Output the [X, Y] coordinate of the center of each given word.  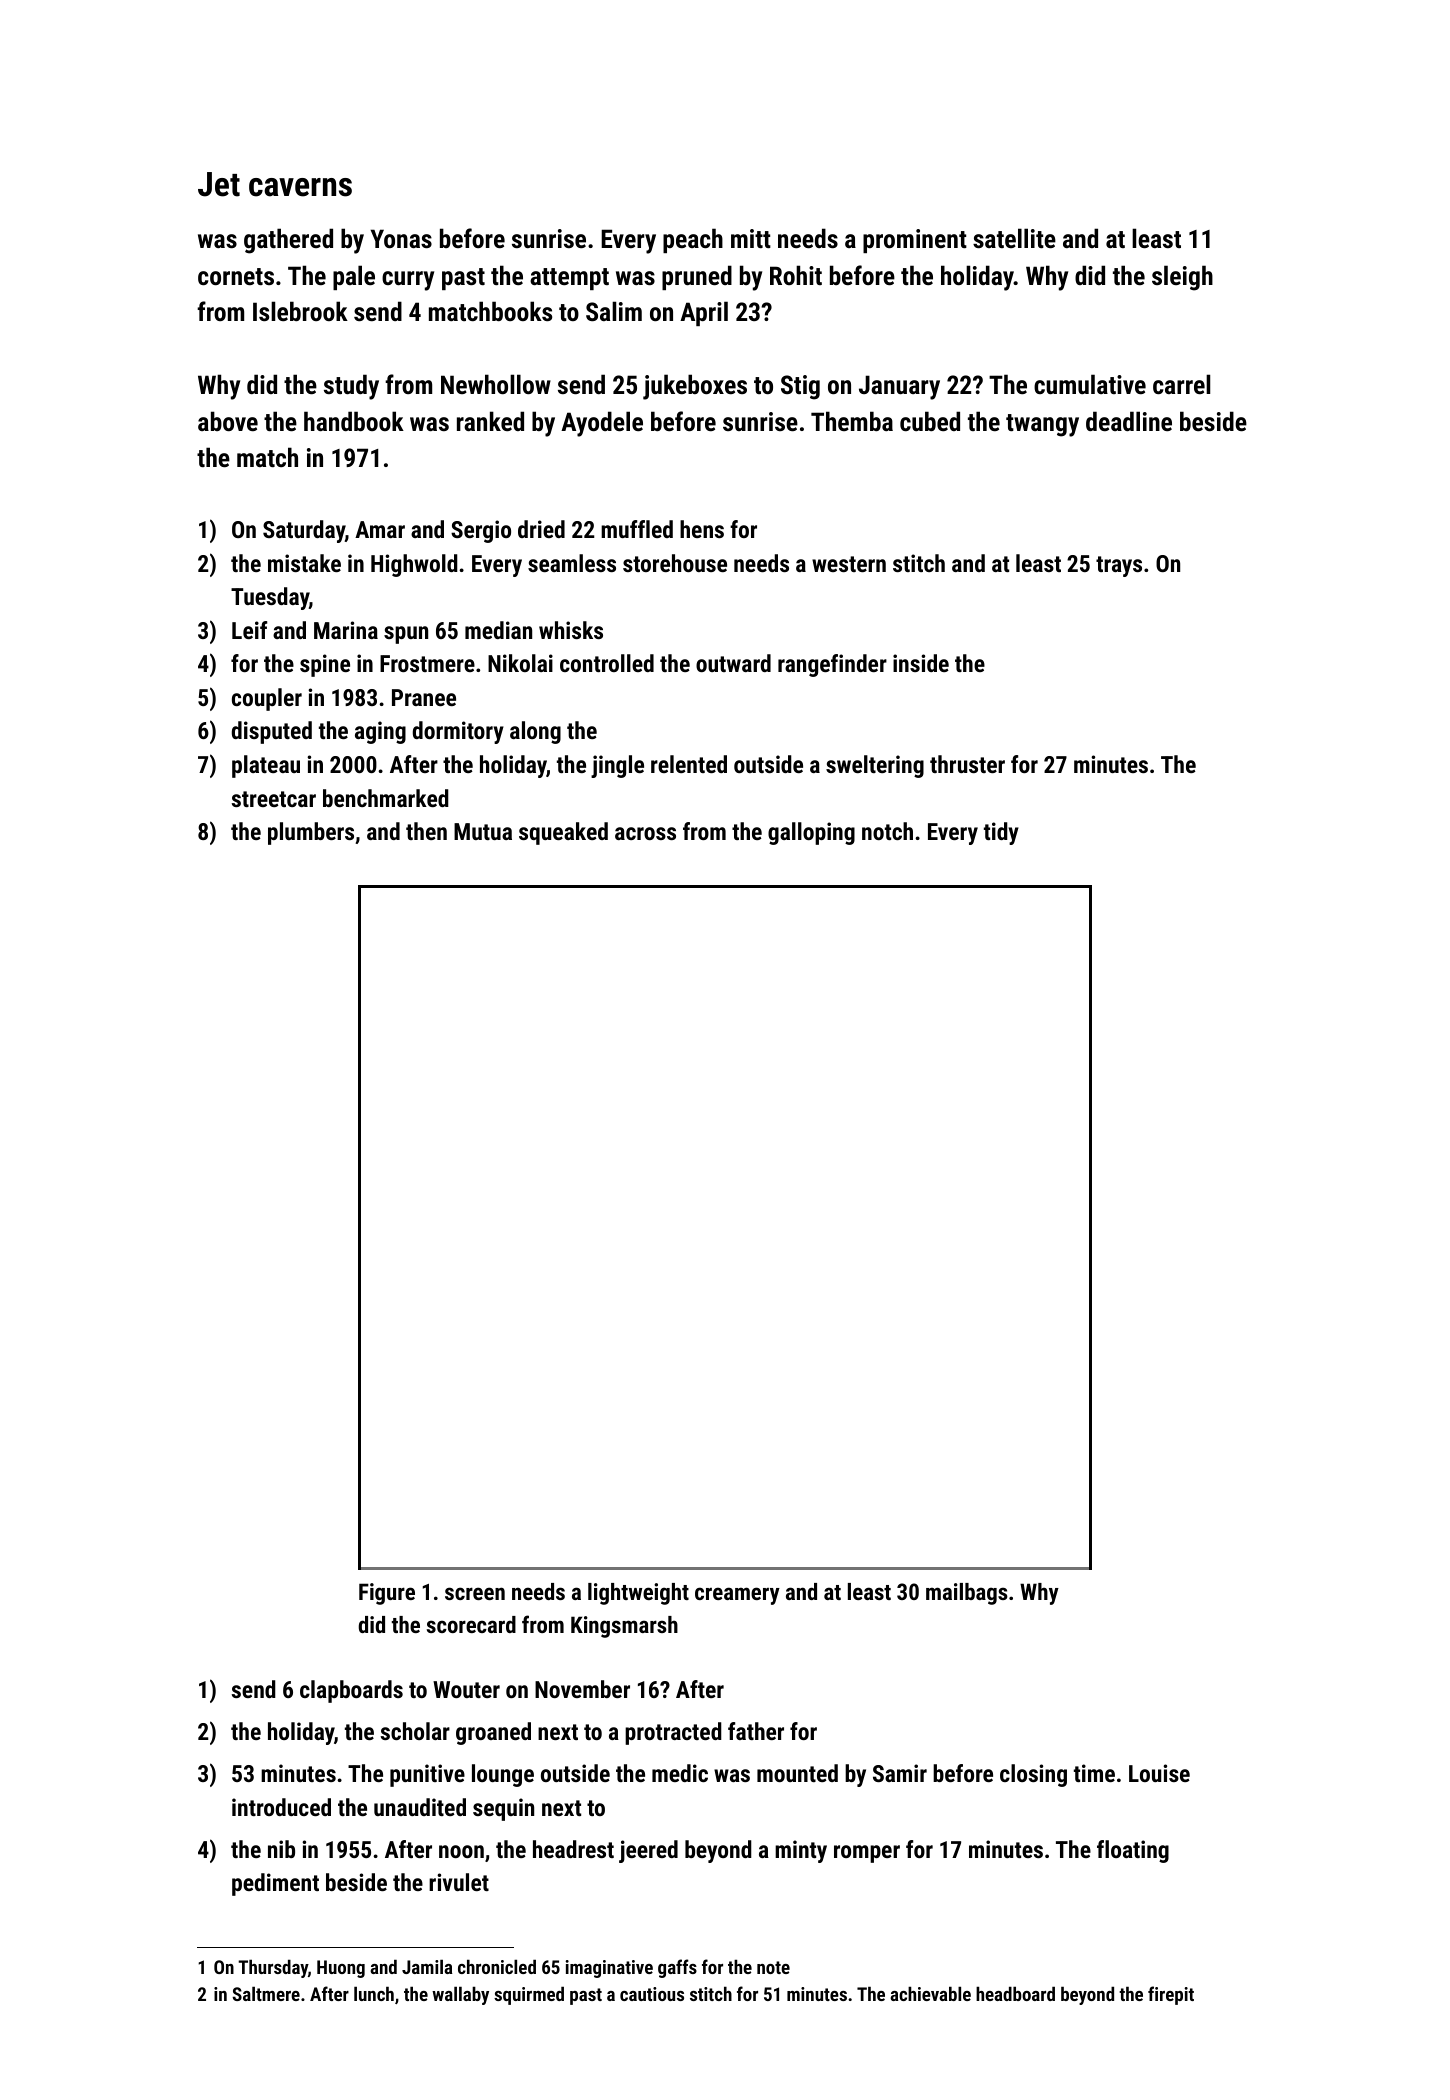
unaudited [420, 1807]
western [849, 564]
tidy [1001, 833]
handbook [354, 421]
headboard [1015, 1993]
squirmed [529, 1995]
